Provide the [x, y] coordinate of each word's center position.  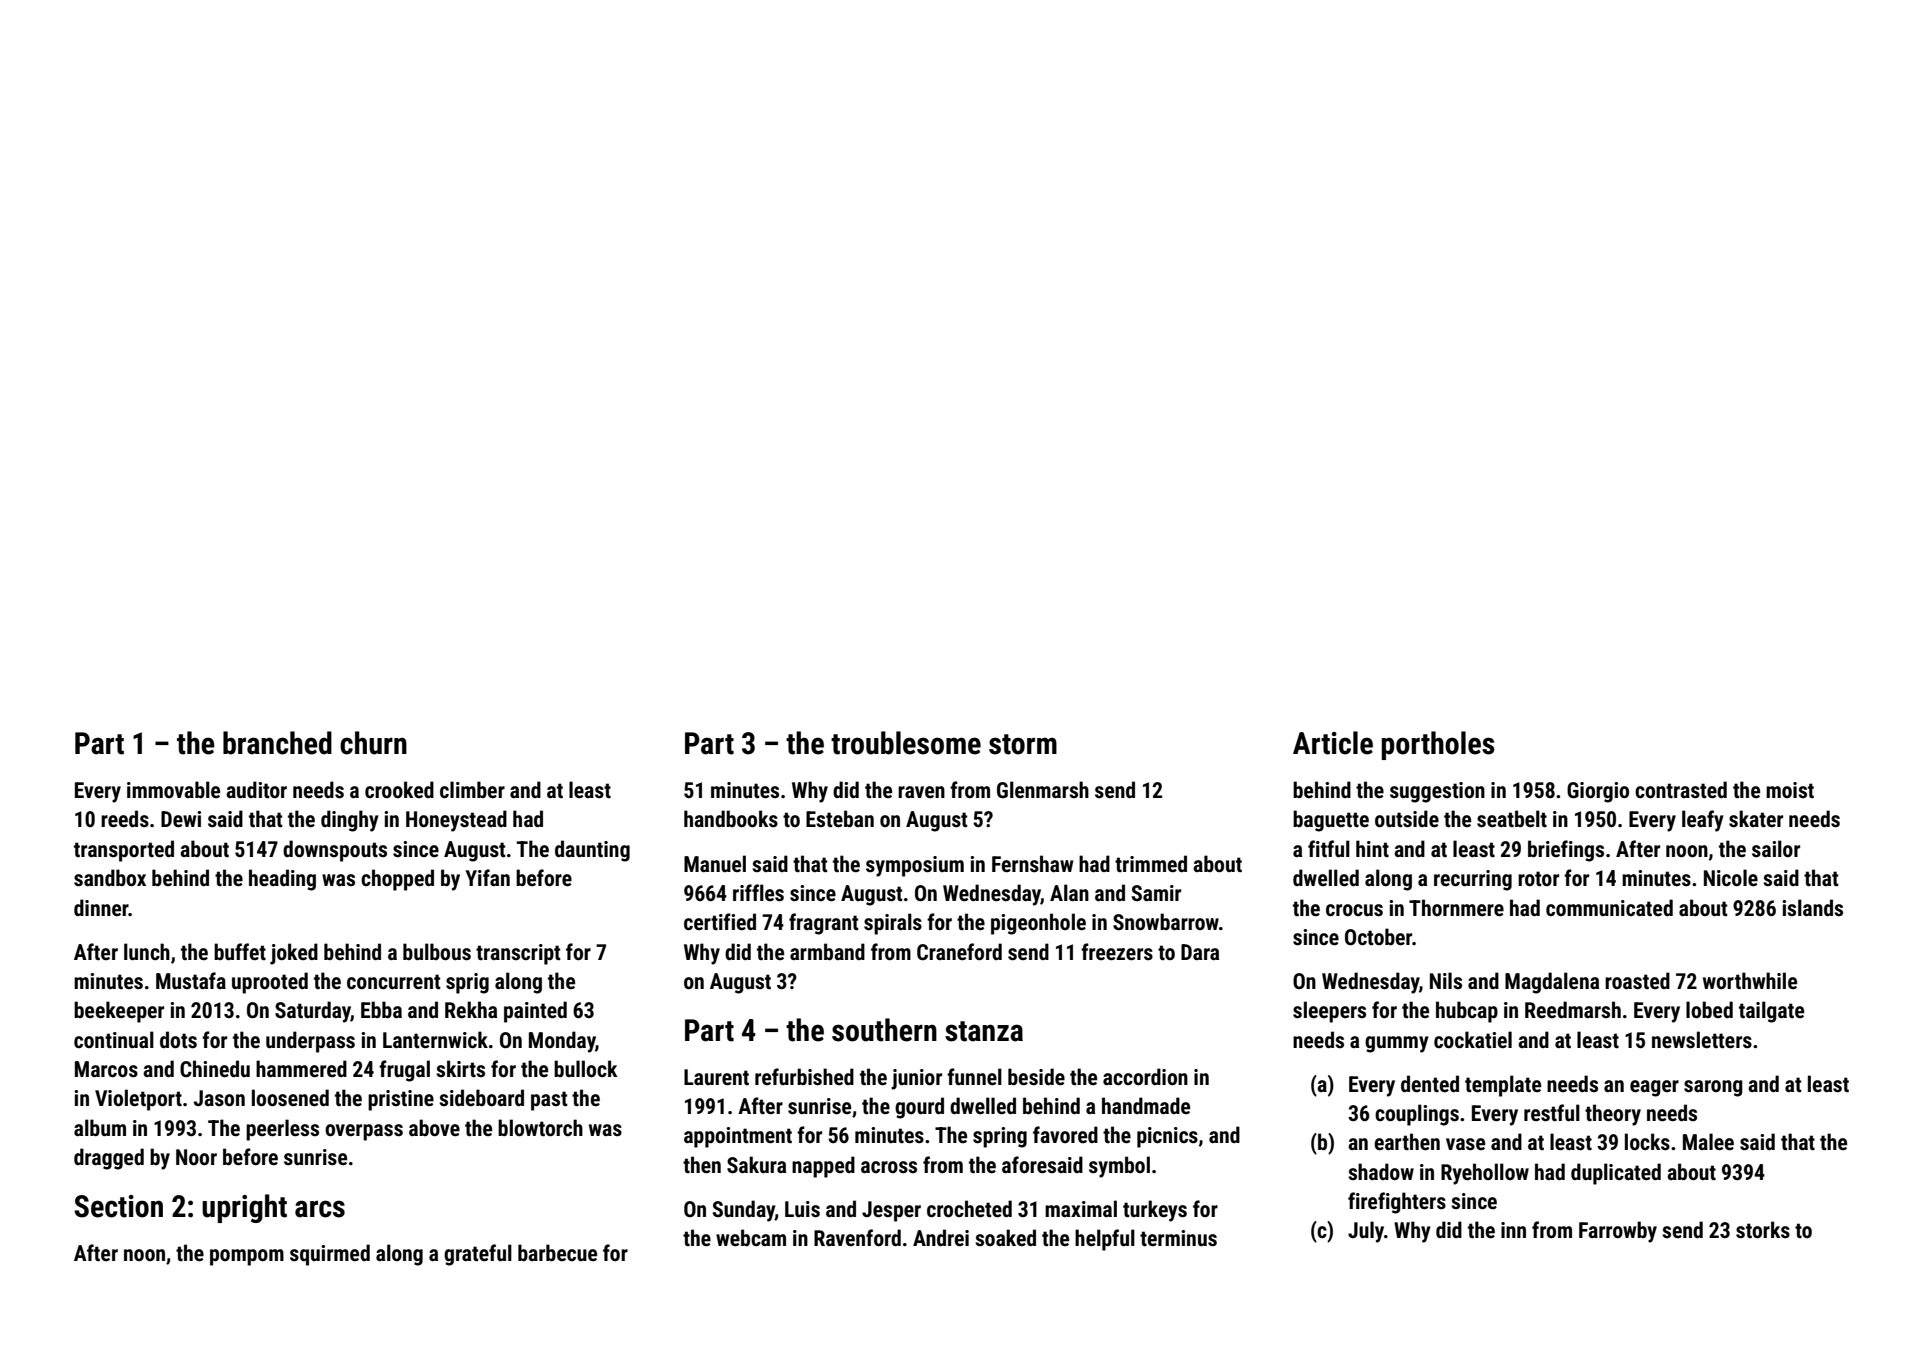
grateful [478, 1255]
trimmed [1151, 863]
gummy [1397, 1044]
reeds [125, 819]
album [100, 1127]
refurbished [804, 1077]
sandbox [110, 878]
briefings [1566, 851]
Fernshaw [1033, 864]
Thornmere [1456, 908]
